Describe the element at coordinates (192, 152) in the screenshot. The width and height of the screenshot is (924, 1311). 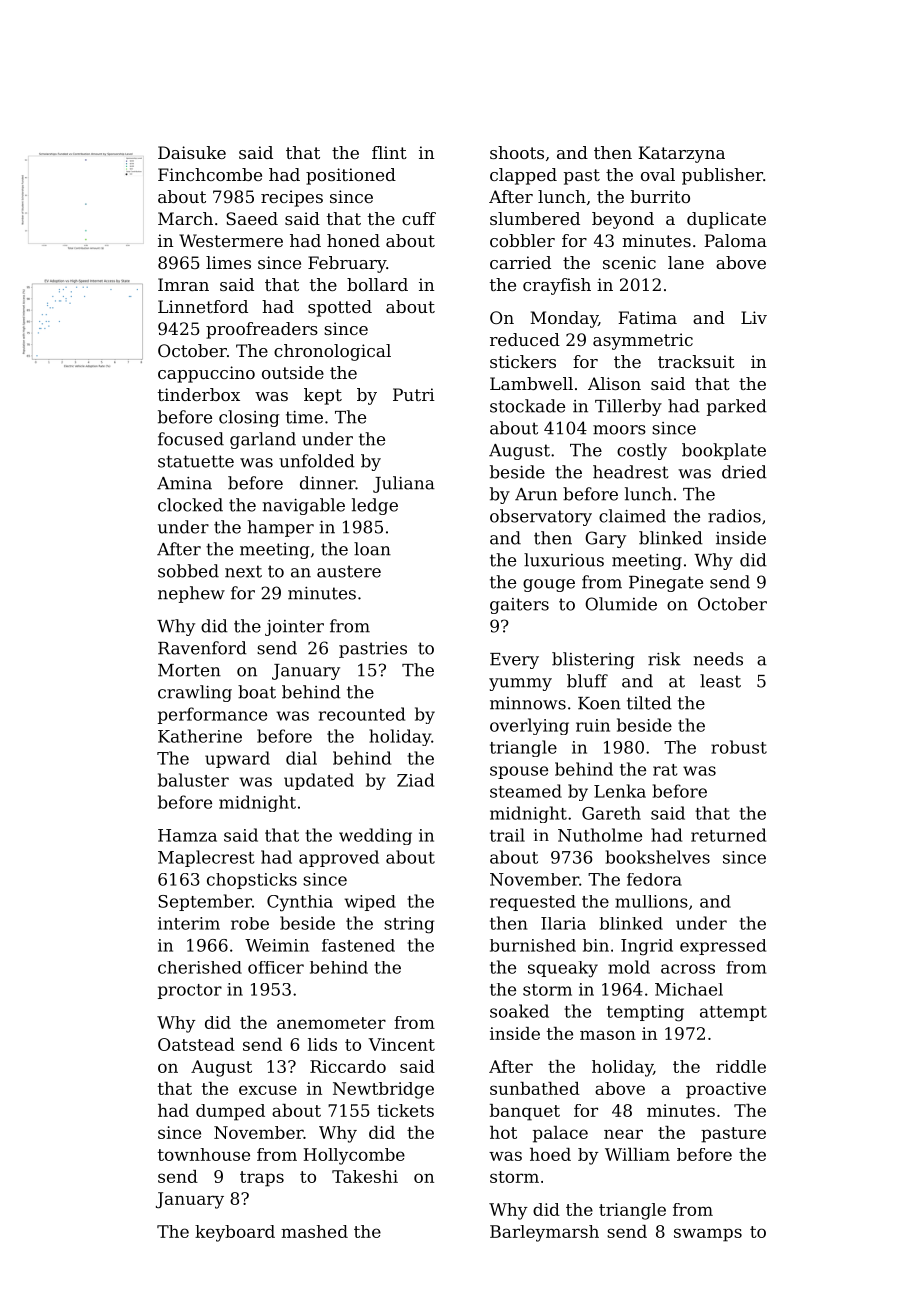
I see `Daisuke` at that location.
